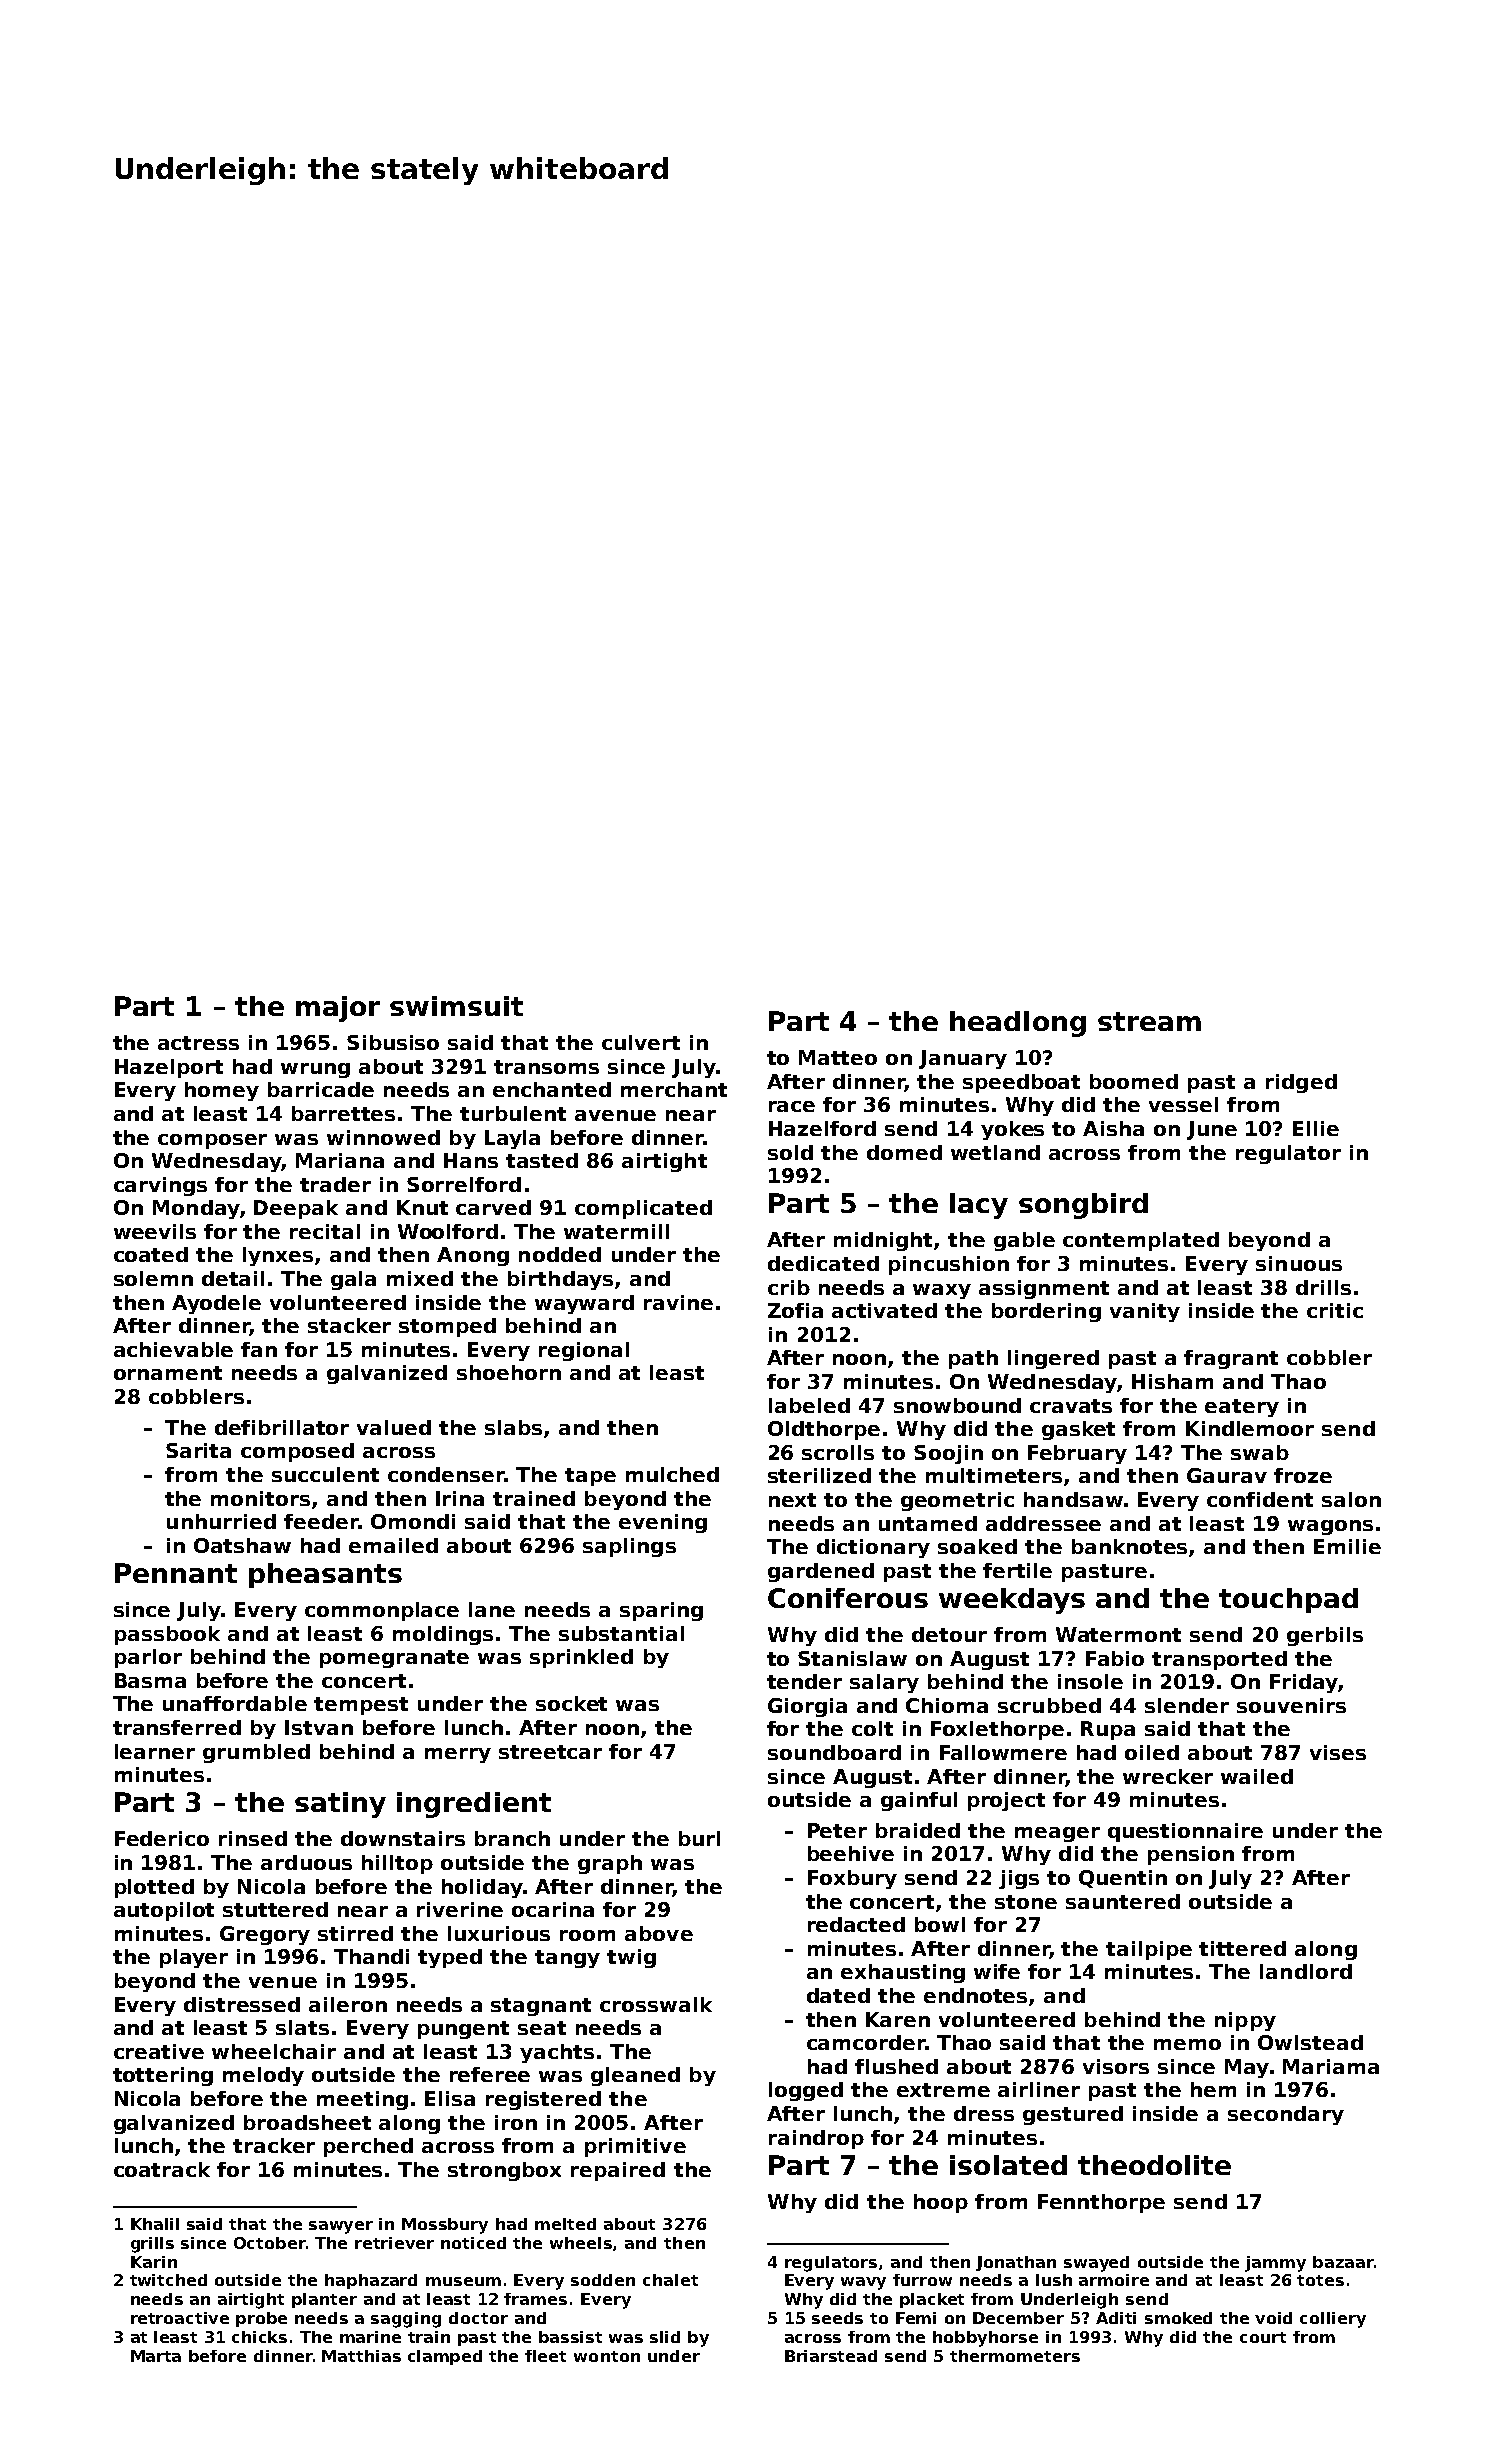 This screenshot has height=2464, width=1496. I want to click on Hazelport, so click(169, 1068).
